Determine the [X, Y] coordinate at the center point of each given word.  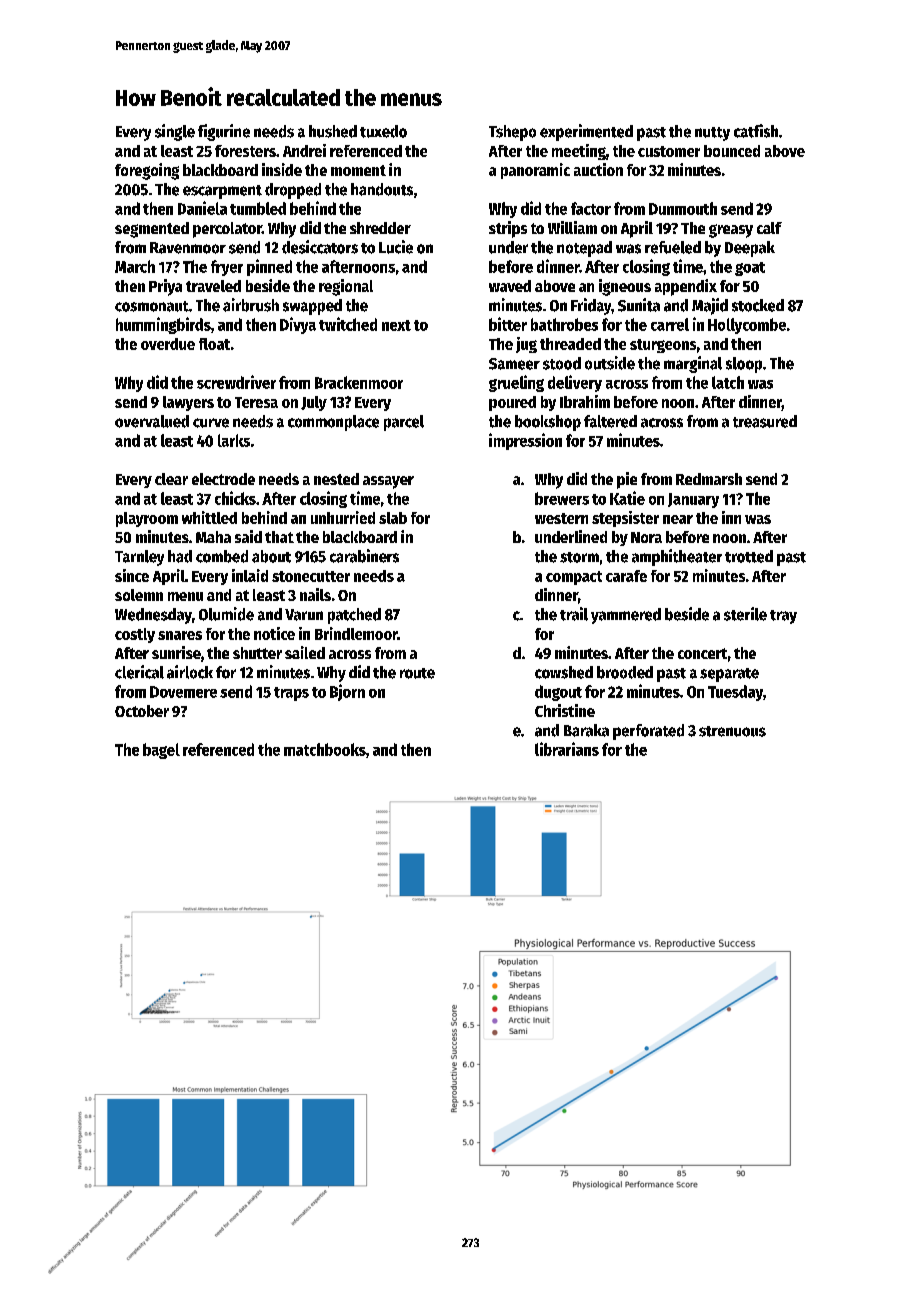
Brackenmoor [359, 382]
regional [346, 287]
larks [234, 440]
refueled [673, 247]
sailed [305, 652]
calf [769, 228]
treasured [765, 421]
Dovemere [183, 692]
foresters [245, 151]
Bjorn [347, 692]
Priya [165, 287]
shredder [380, 228]
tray [783, 617]
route [417, 673]
